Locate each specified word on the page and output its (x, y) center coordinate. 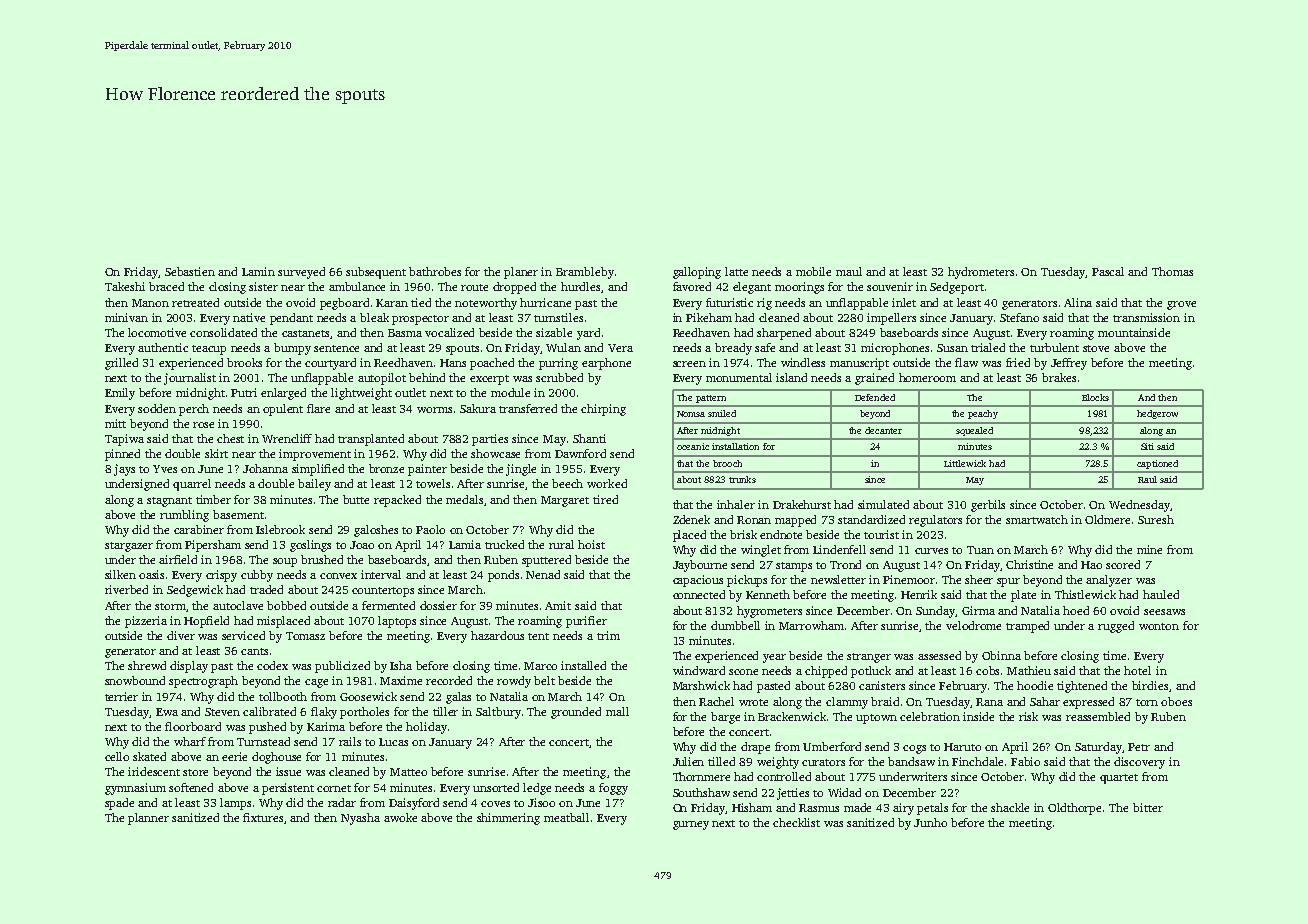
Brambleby (585, 273)
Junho (930, 822)
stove (1096, 348)
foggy (613, 789)
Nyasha (360, 819)
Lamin (258, 271)
